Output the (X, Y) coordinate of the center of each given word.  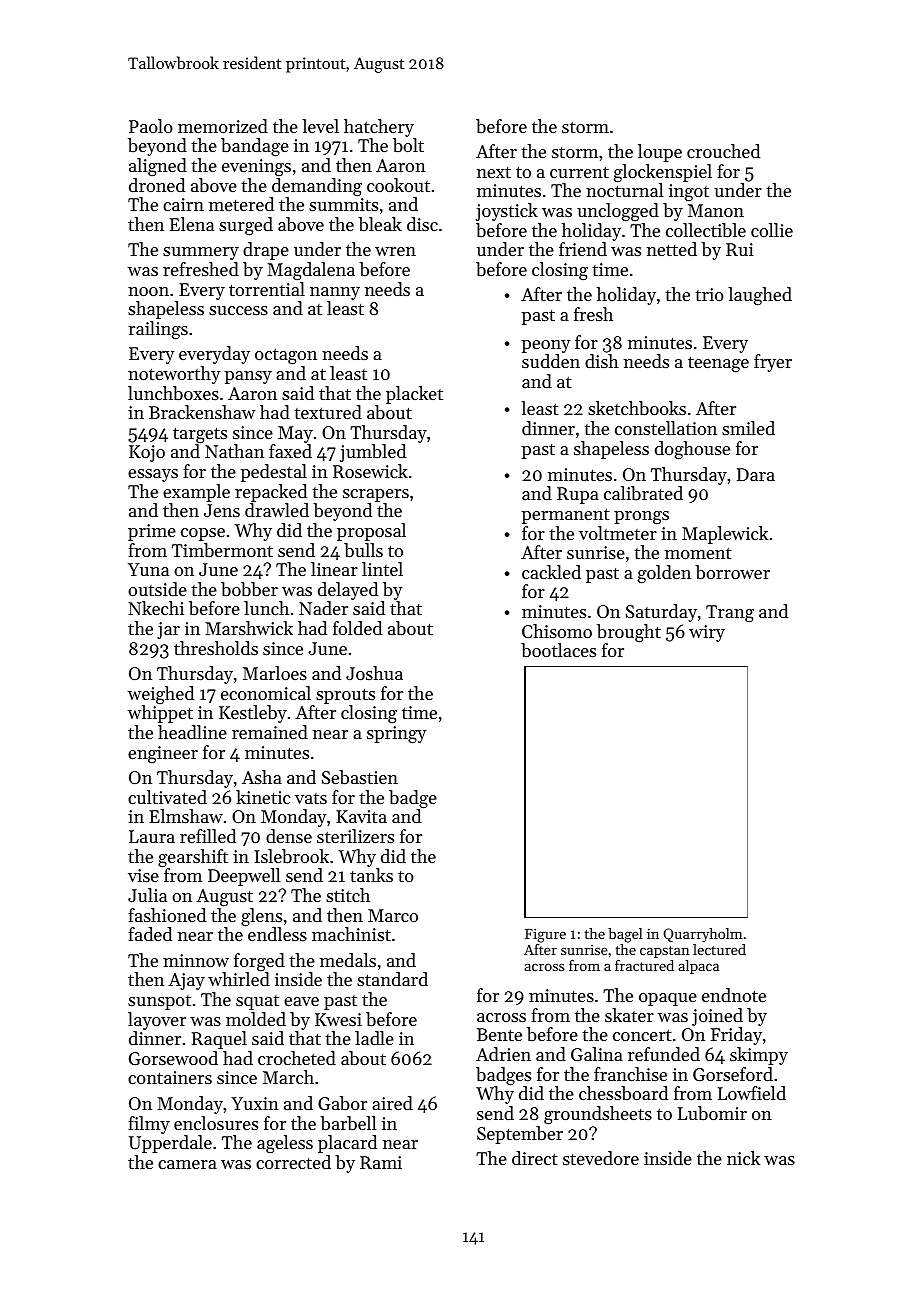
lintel (382, 569)
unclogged (618, 212)
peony (546, 346)
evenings (256, 167)
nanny (335, 293)
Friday (736, 1036)
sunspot (159, 1002)
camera (187, 1164)
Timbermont (222, 550)
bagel (625, 935)
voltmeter (618, 533)
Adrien (503, 1054)
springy (397, 734)
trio (709, 294)
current (579, 172)
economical (266, 693)
